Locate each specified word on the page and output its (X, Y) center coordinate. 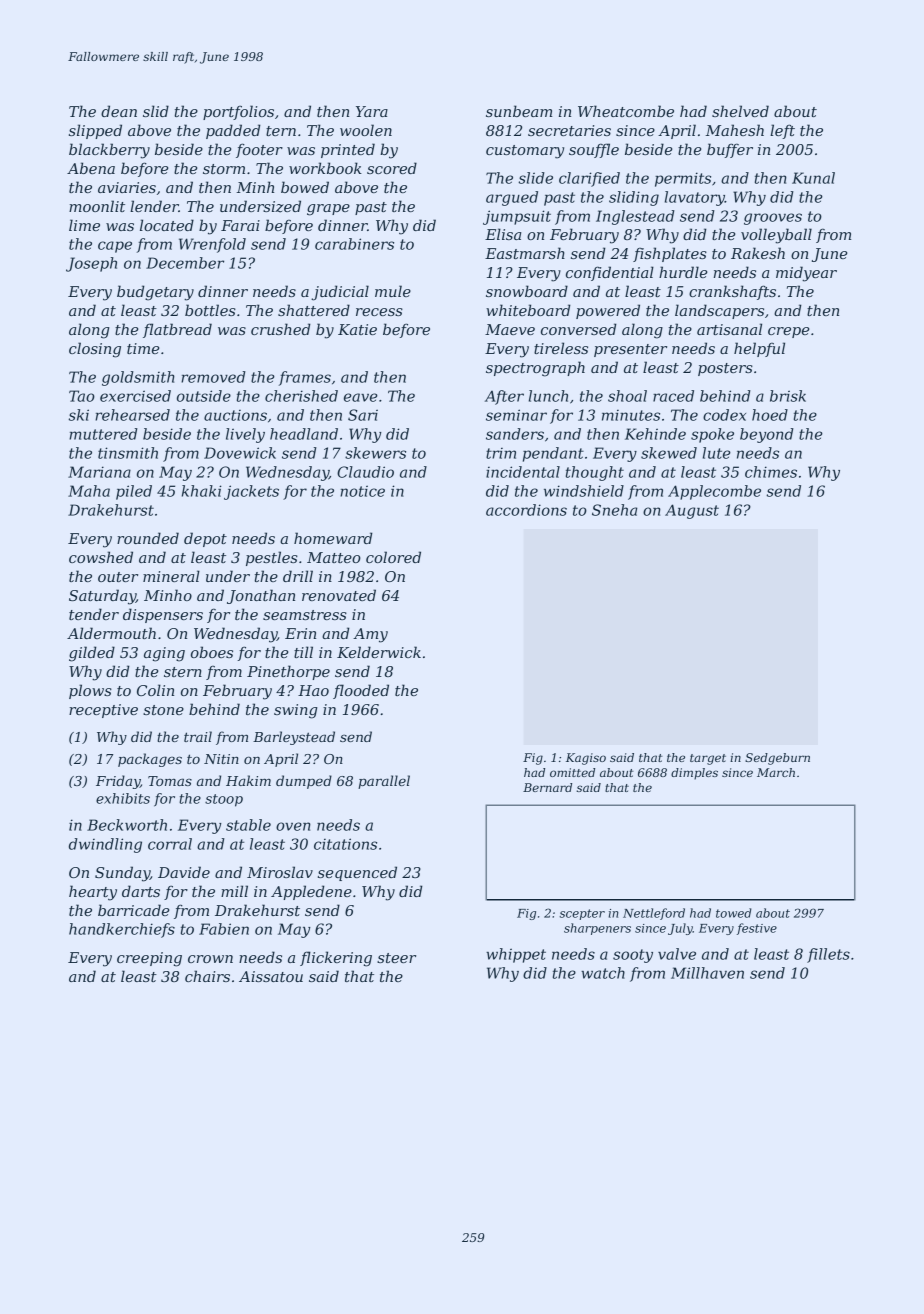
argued (512, 198)
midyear (806, 274)
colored (393, 557)
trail (198, 736)
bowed (305, 187)
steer (396, 958)
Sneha (614, 510)
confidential (610, 273)
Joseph (91, 264)
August (692, 511)
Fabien (224, 929)
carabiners (354, 244)
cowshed (101, 557)
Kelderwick (379, 652)
